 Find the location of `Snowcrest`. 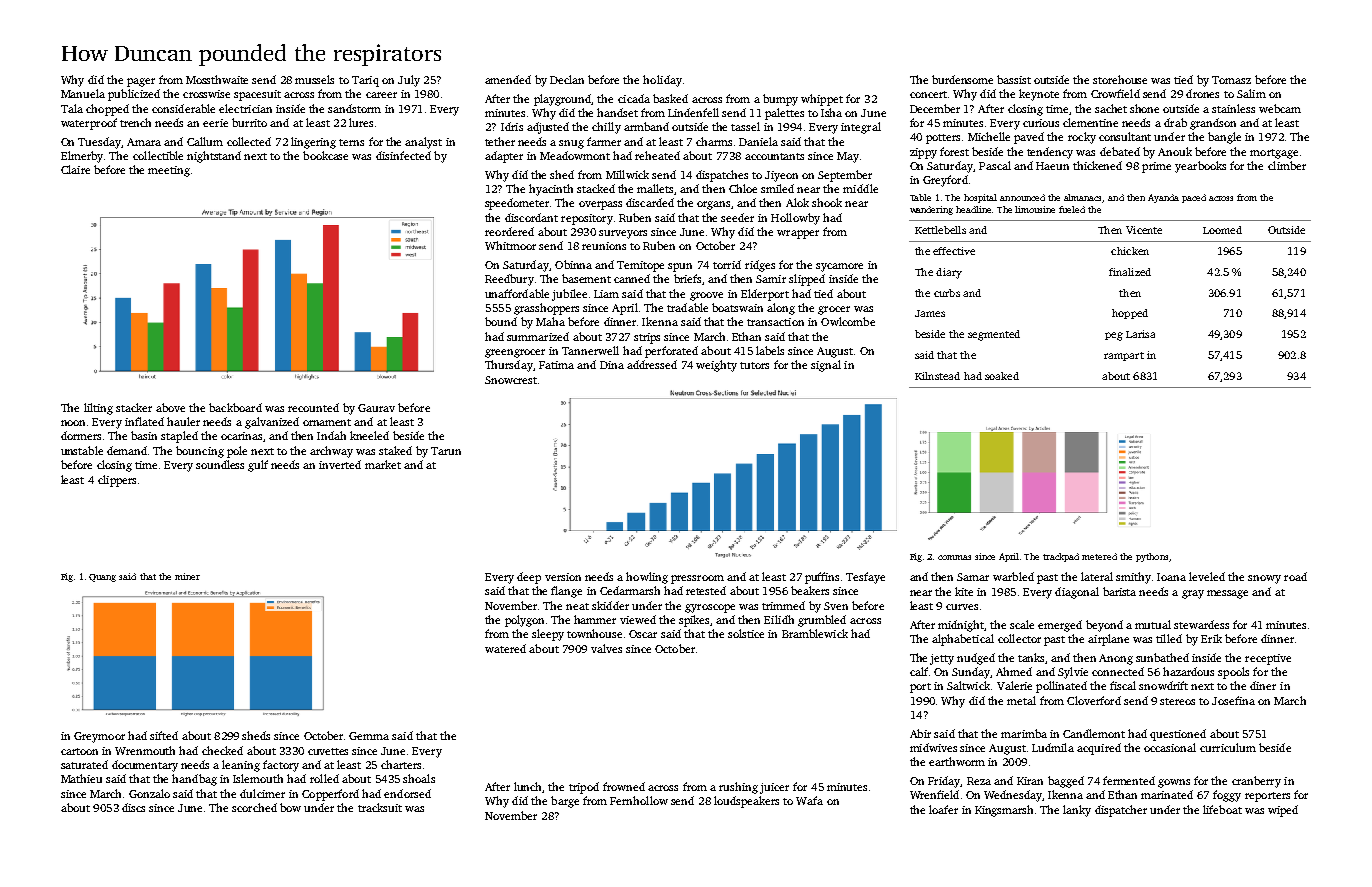

Snowcrest is located at coordinates (511, 380).
